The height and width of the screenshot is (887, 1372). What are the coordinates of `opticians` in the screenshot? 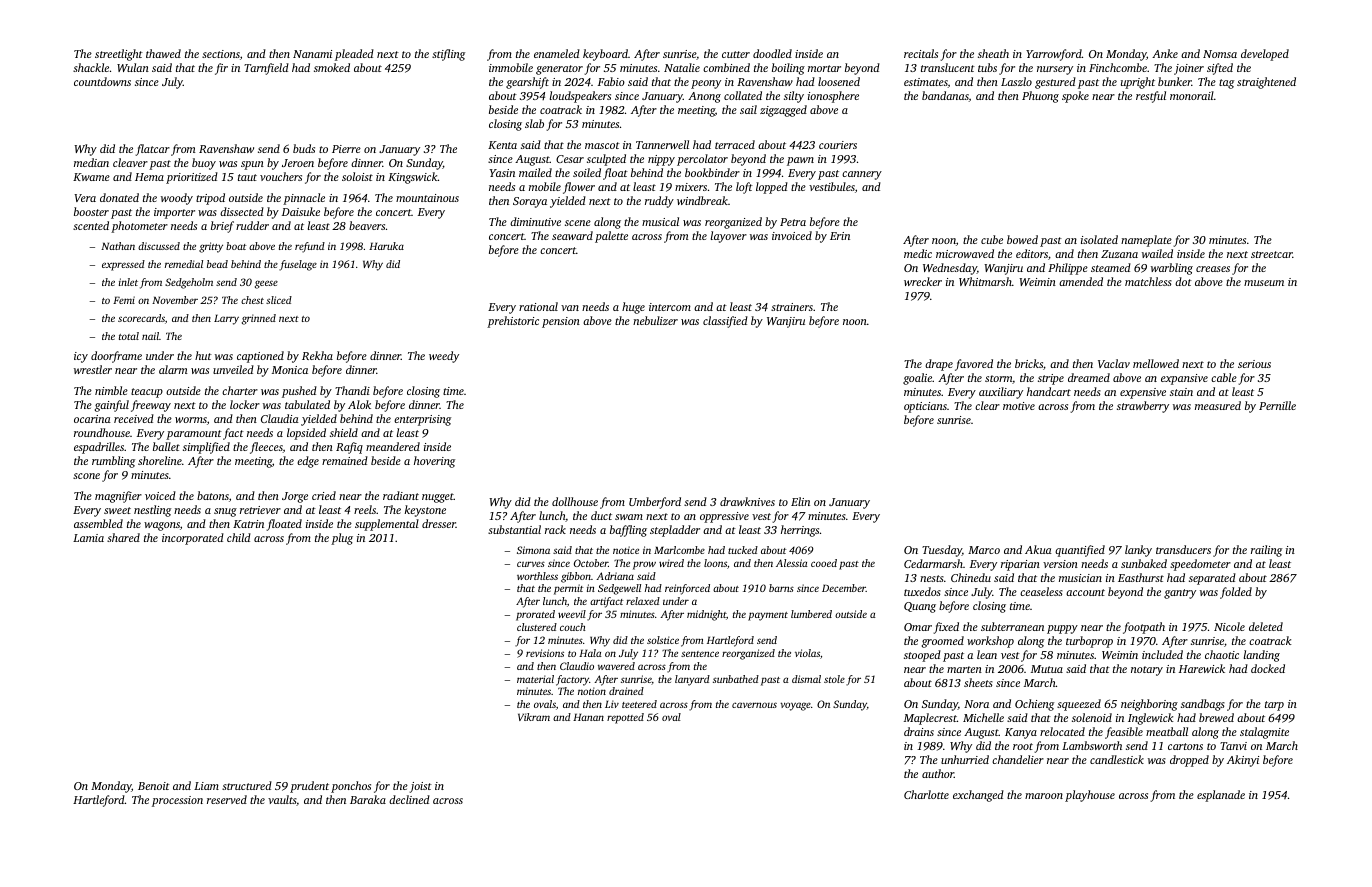 It's located at (925, 407).
